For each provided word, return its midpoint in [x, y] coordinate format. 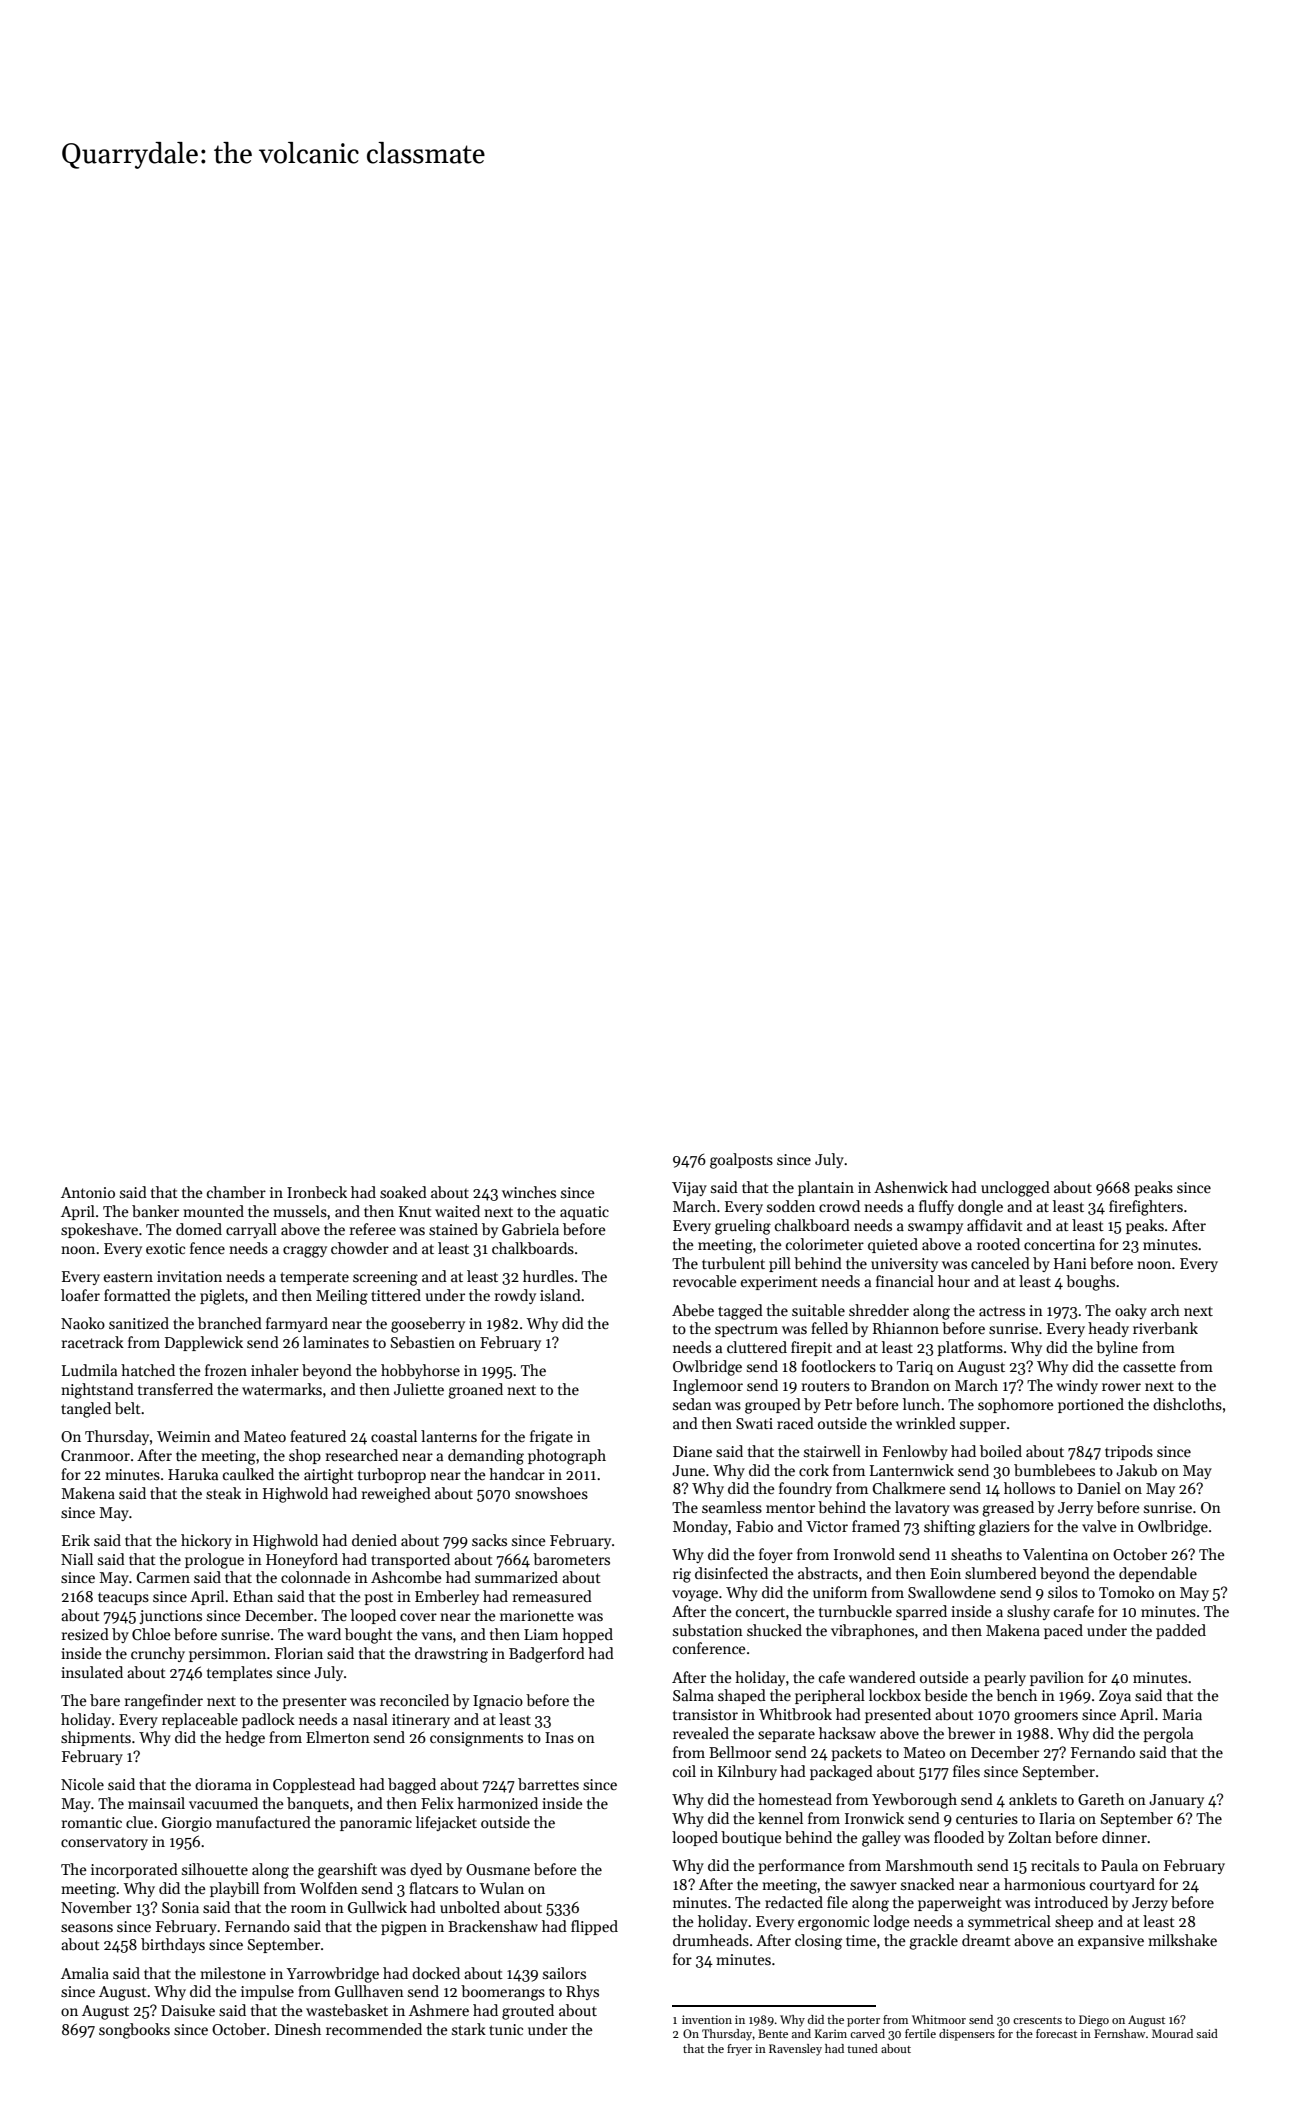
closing [818, 1942]
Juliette [419, 1389]
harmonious [1044, 1884]
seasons [87, 1928]
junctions [170, 1617]
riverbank [1165, 1328]
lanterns [449, 1436]
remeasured [552, 1596]
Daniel [1099, 1488]
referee [373, 1229]
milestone [233, 1973]
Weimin [184, 1436]
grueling [743, 1227]
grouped [773, 1406]
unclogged [1015, 1189]
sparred [921, 1612]
